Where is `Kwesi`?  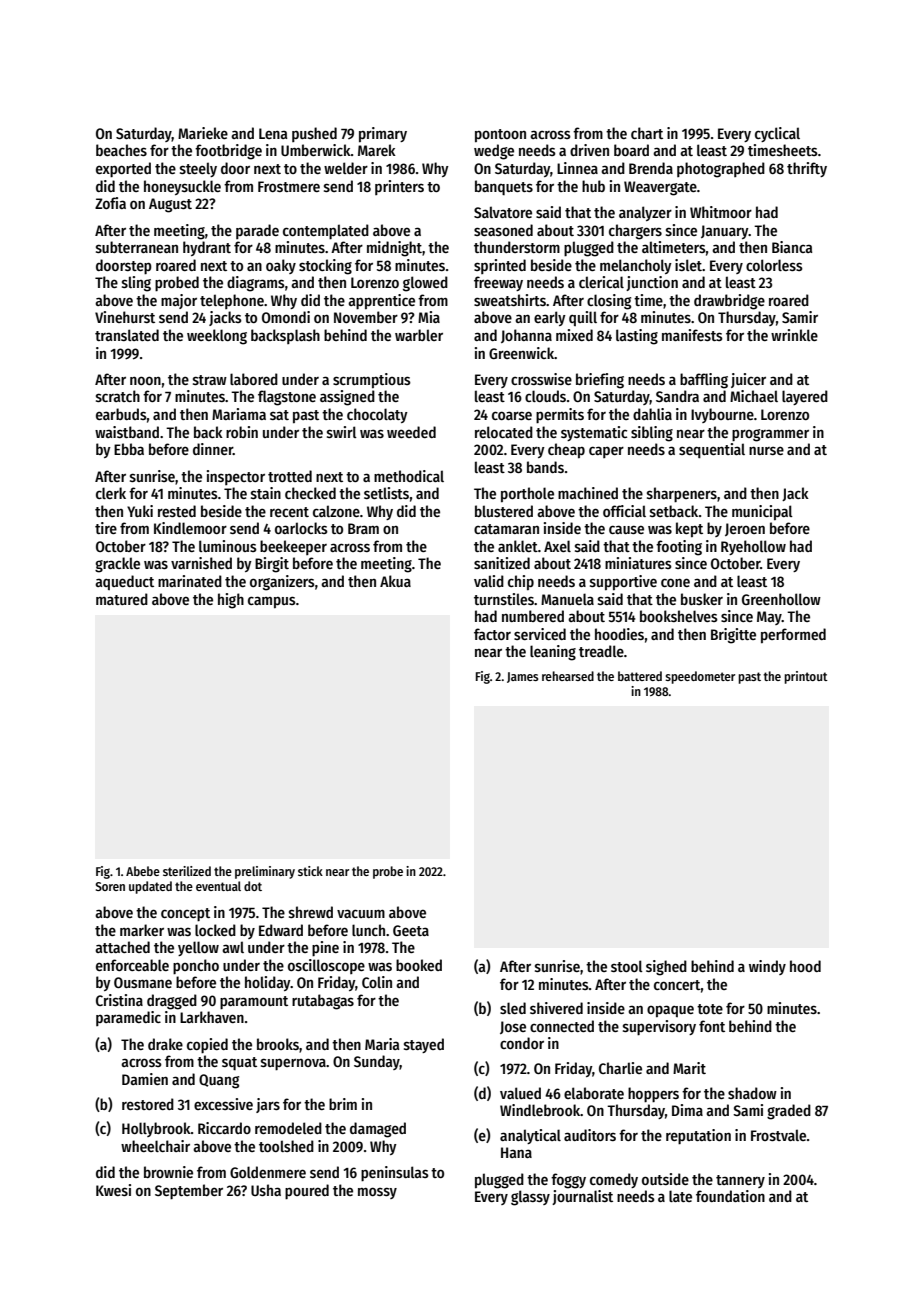
Kwesi is located at coordinates (113, 1190).
